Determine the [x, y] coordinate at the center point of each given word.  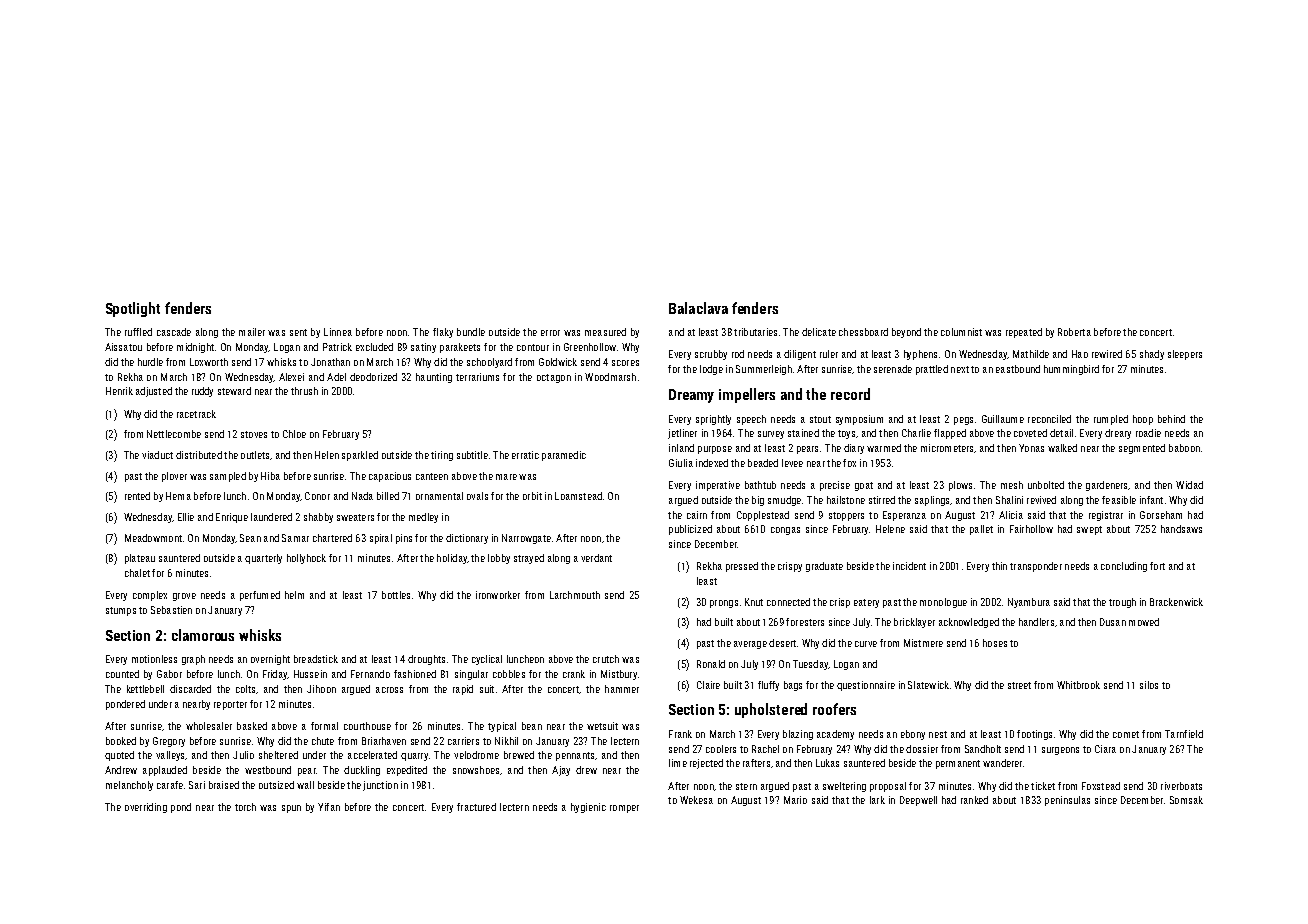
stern [746, 786]
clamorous [203, 635]
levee [792, 463]
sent [298, 332]
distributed [199, 455]
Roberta [1074, 332]
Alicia [1011, 515]
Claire [708, 685]
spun [291, 809]
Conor [317, 496]
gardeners [1106, 486]
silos [1149, 685]
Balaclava [698, 308]
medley [423, 518]
